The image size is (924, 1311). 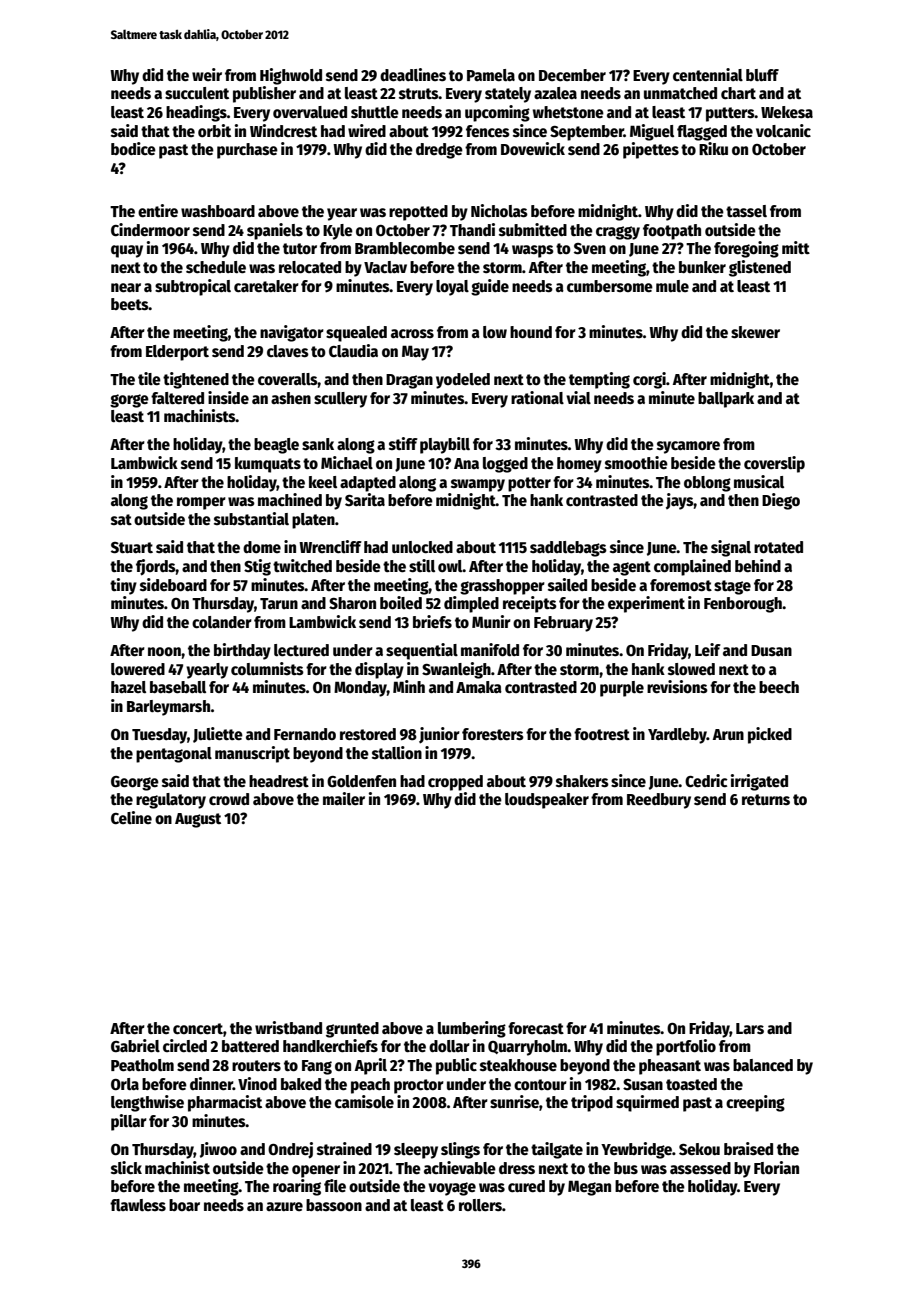 I want to click on weir, so click(x=207, y=74).
